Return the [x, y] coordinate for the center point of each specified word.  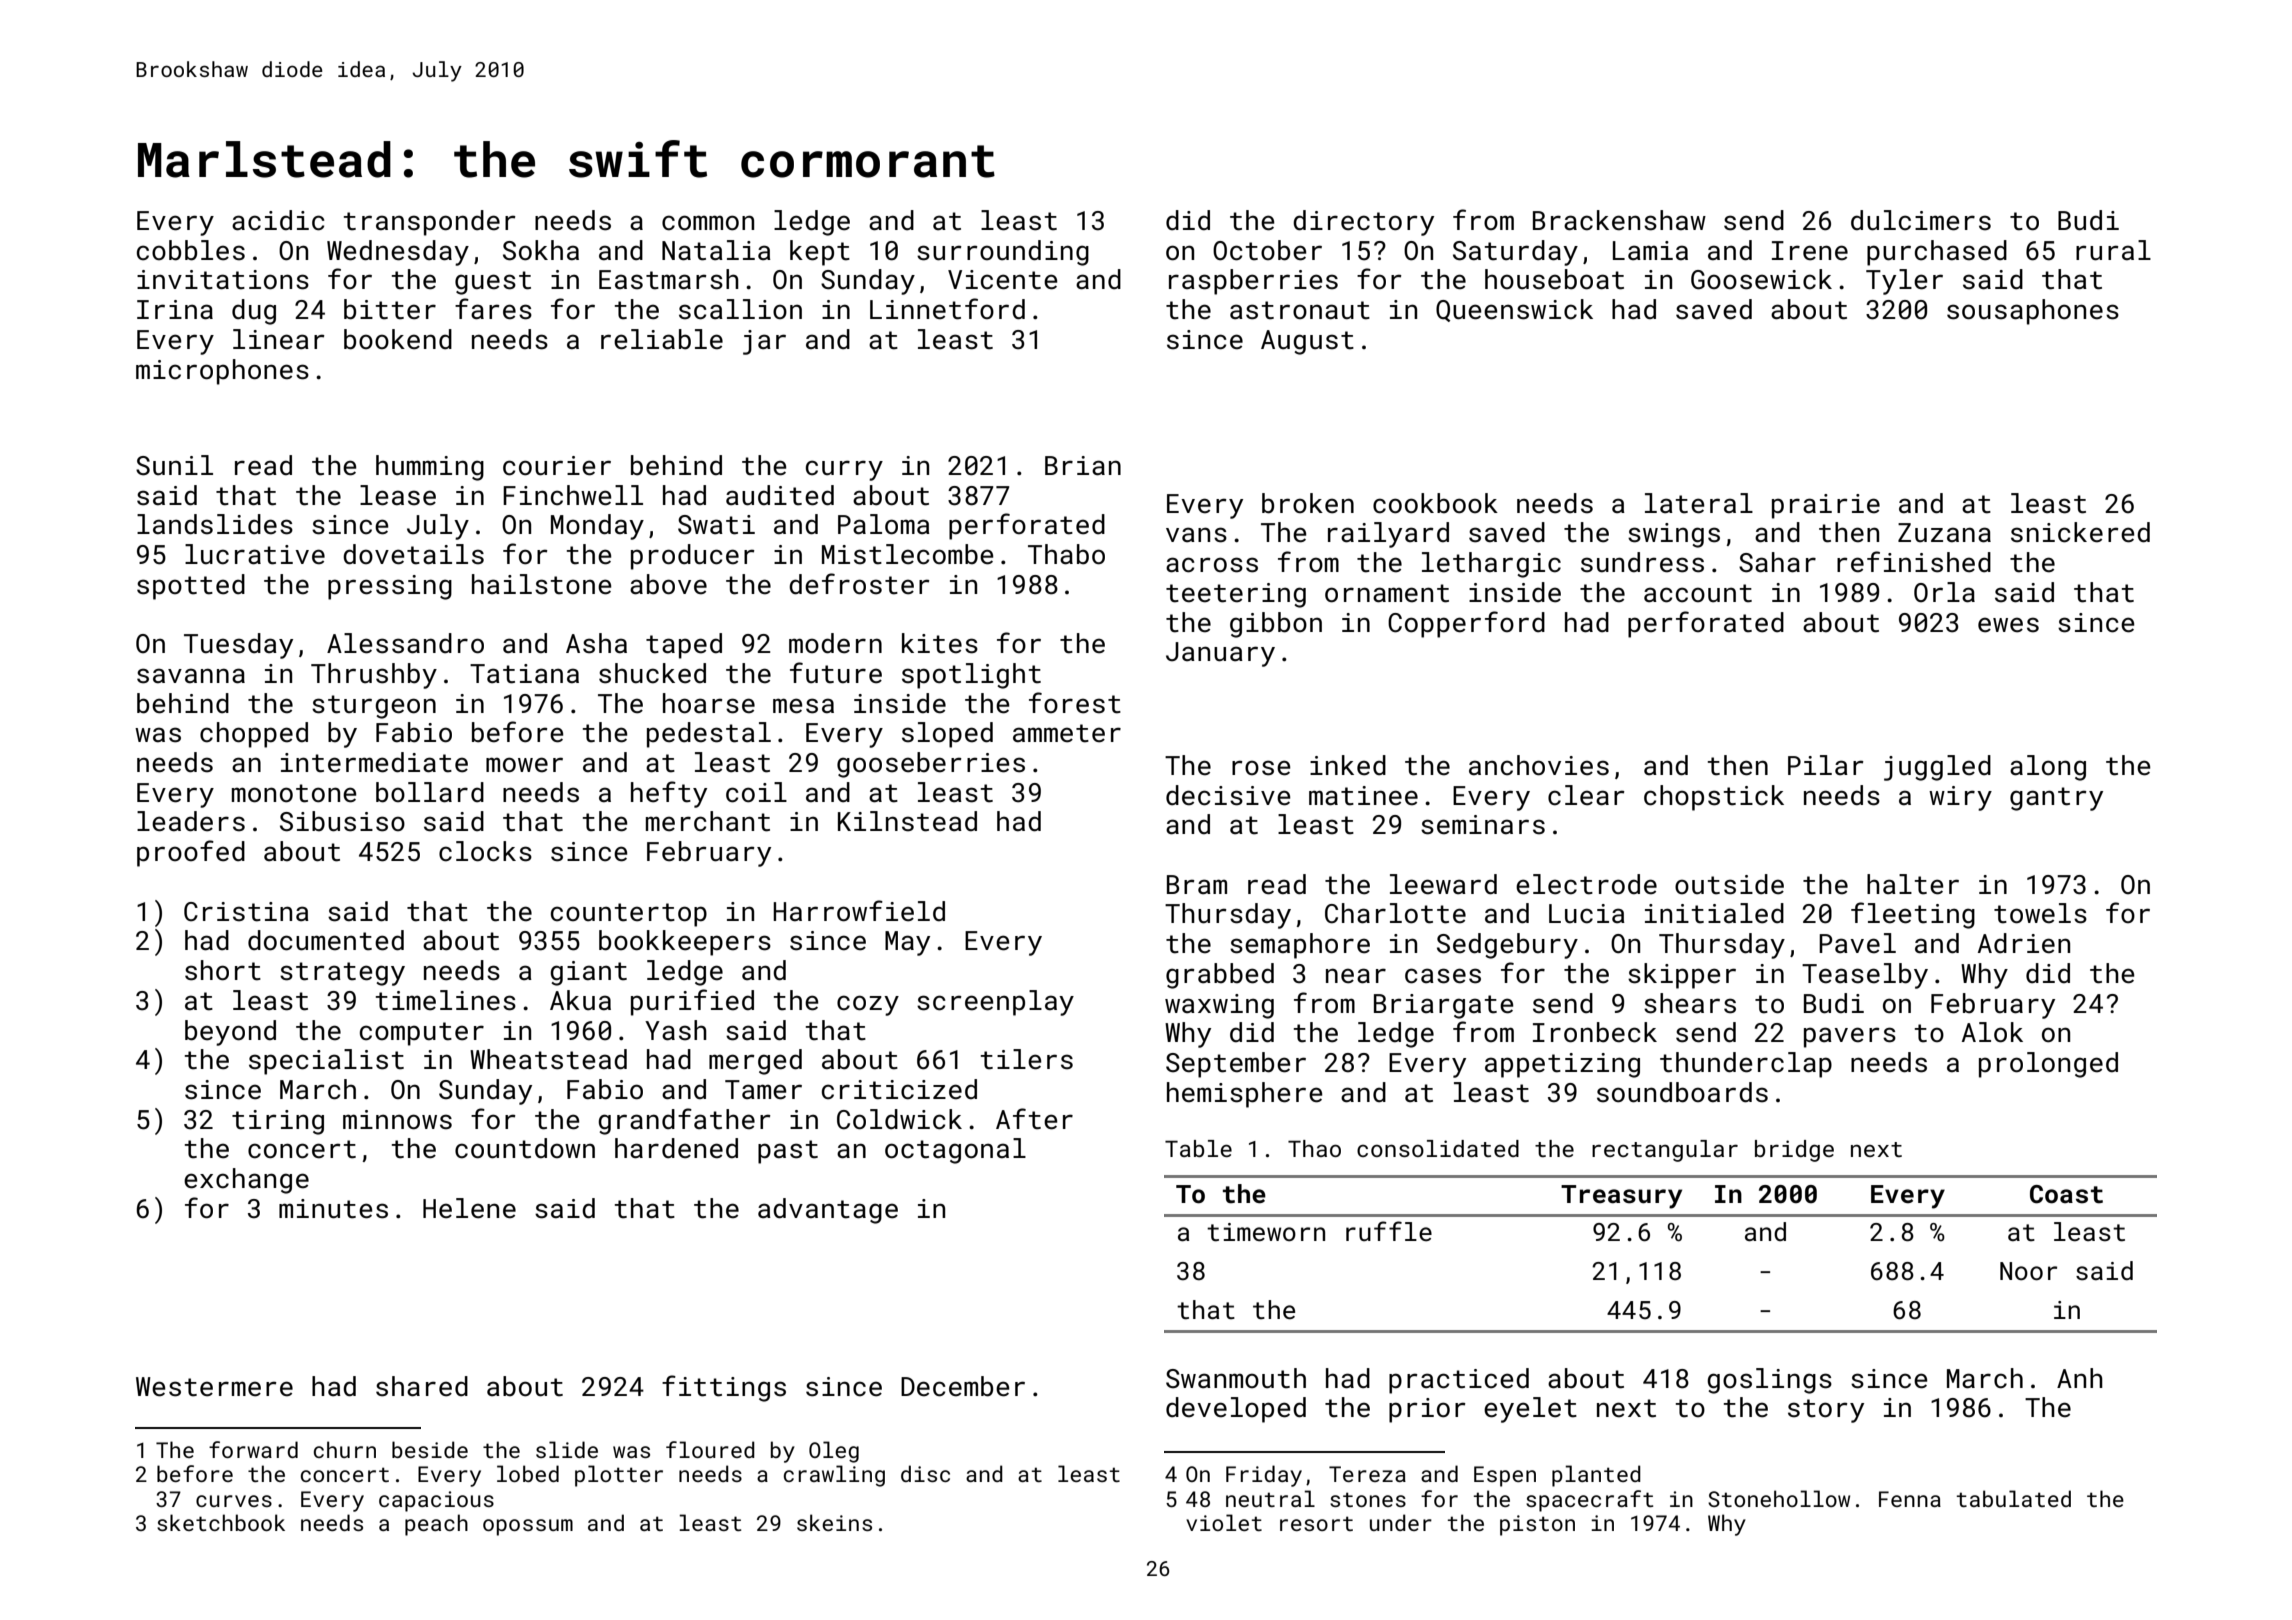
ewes [2008, 625]
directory [1363, 223]
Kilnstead [907, 821]
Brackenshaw [1619, 220]
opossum [528, 1527]
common [708, 223]
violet [1224, 1522]
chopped [254, 735]
